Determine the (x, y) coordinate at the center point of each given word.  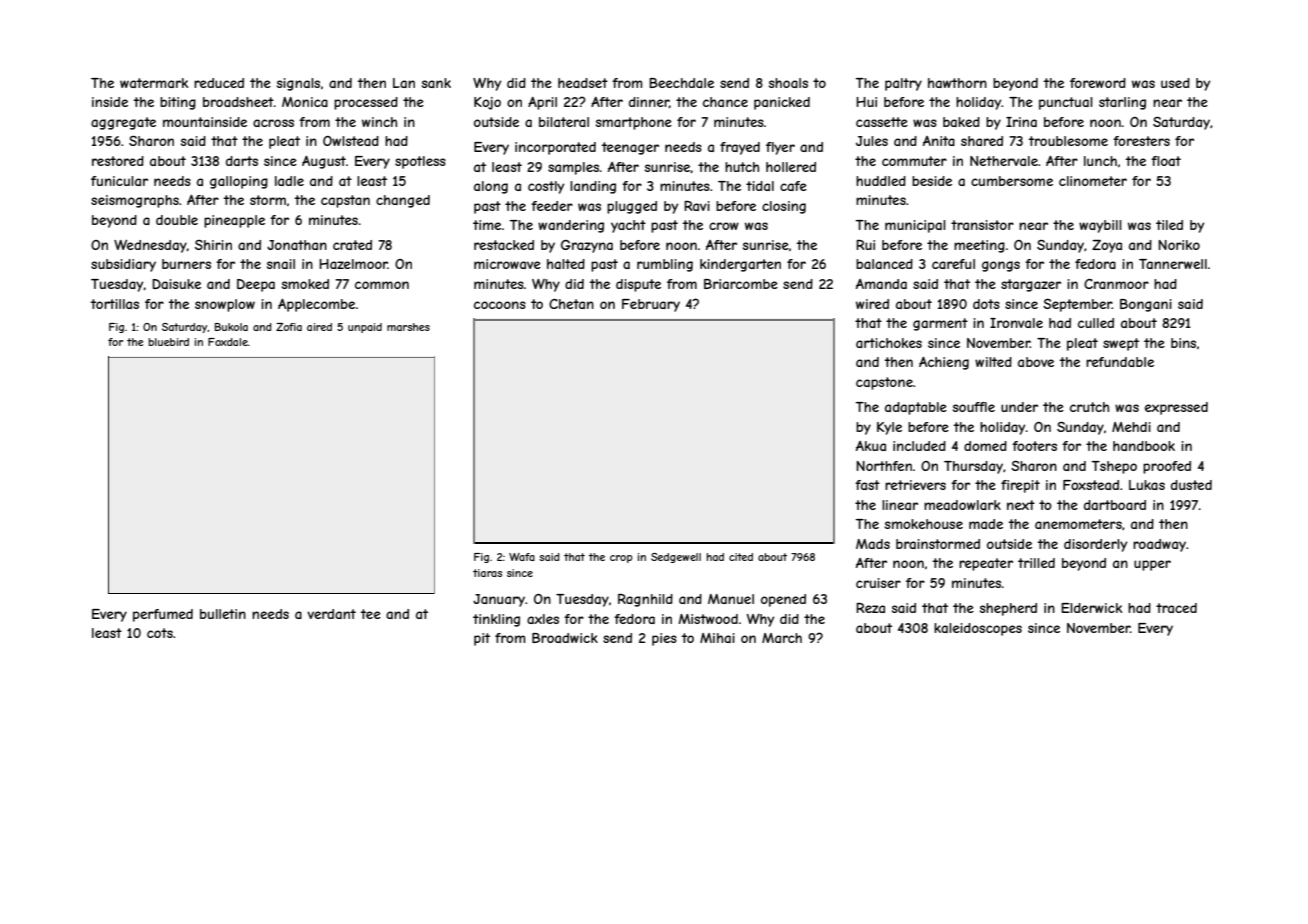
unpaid (365, 328)
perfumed (163, 615)
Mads (873, 544)
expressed (1176, 408)
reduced (219, 83)
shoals (788, 83)
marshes (408, 327)
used (1175, 83)
